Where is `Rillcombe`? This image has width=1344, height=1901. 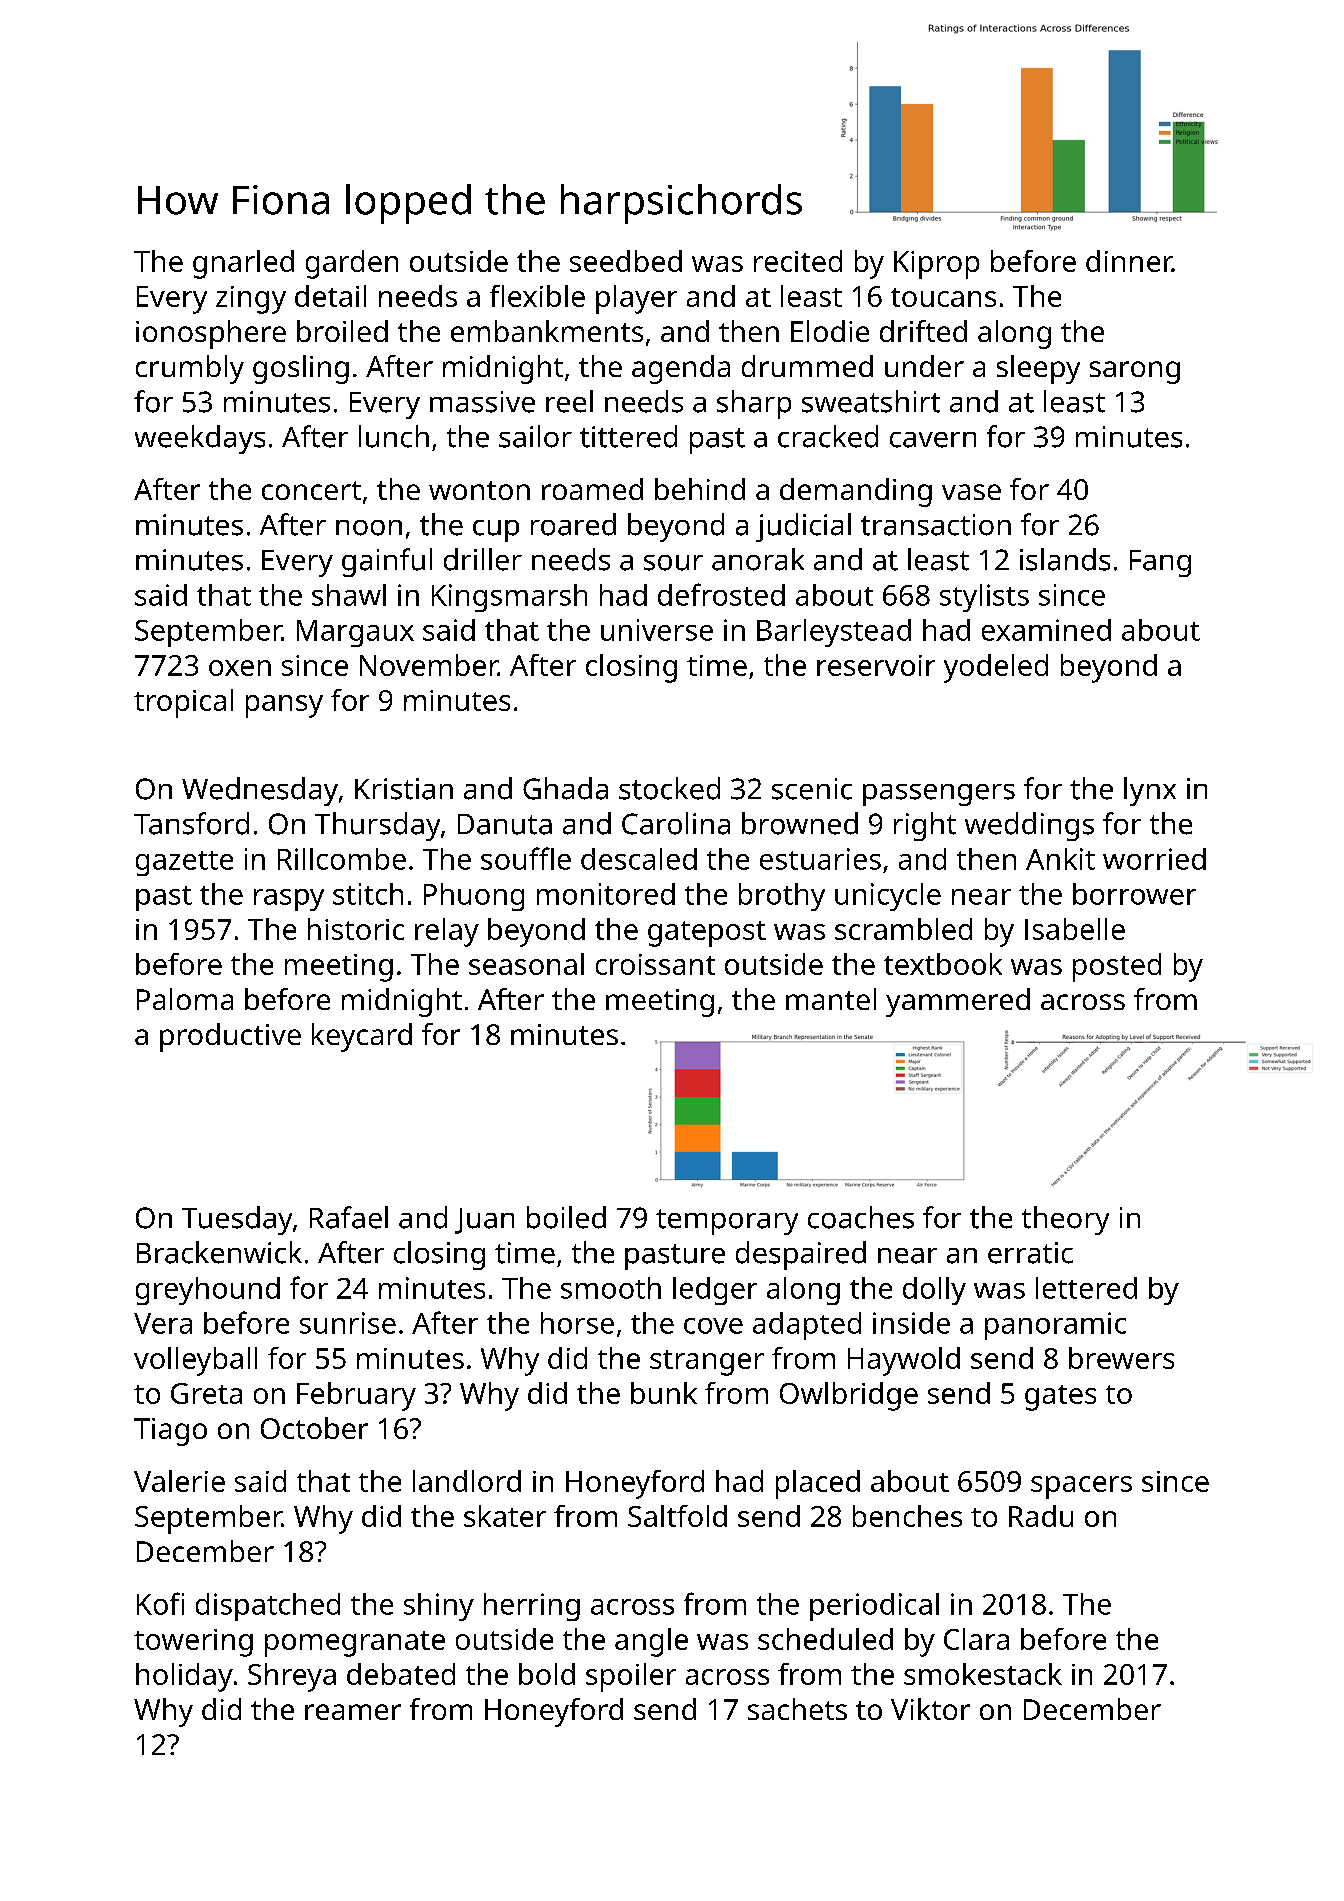 Rillcombe is located at coordinates (342, 859).
